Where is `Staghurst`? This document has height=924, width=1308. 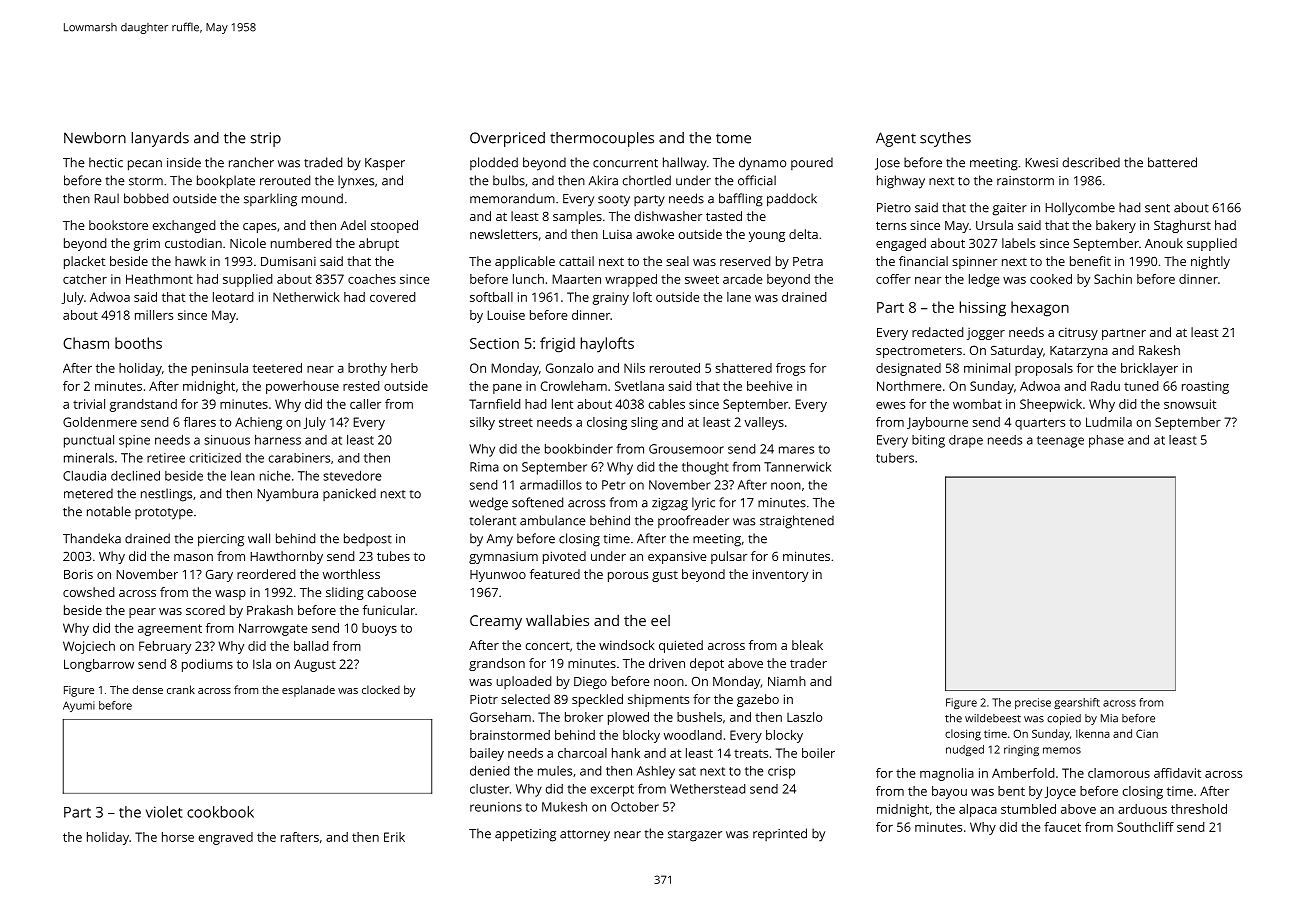 Staghurst is located at coordinates (1182, 226).
